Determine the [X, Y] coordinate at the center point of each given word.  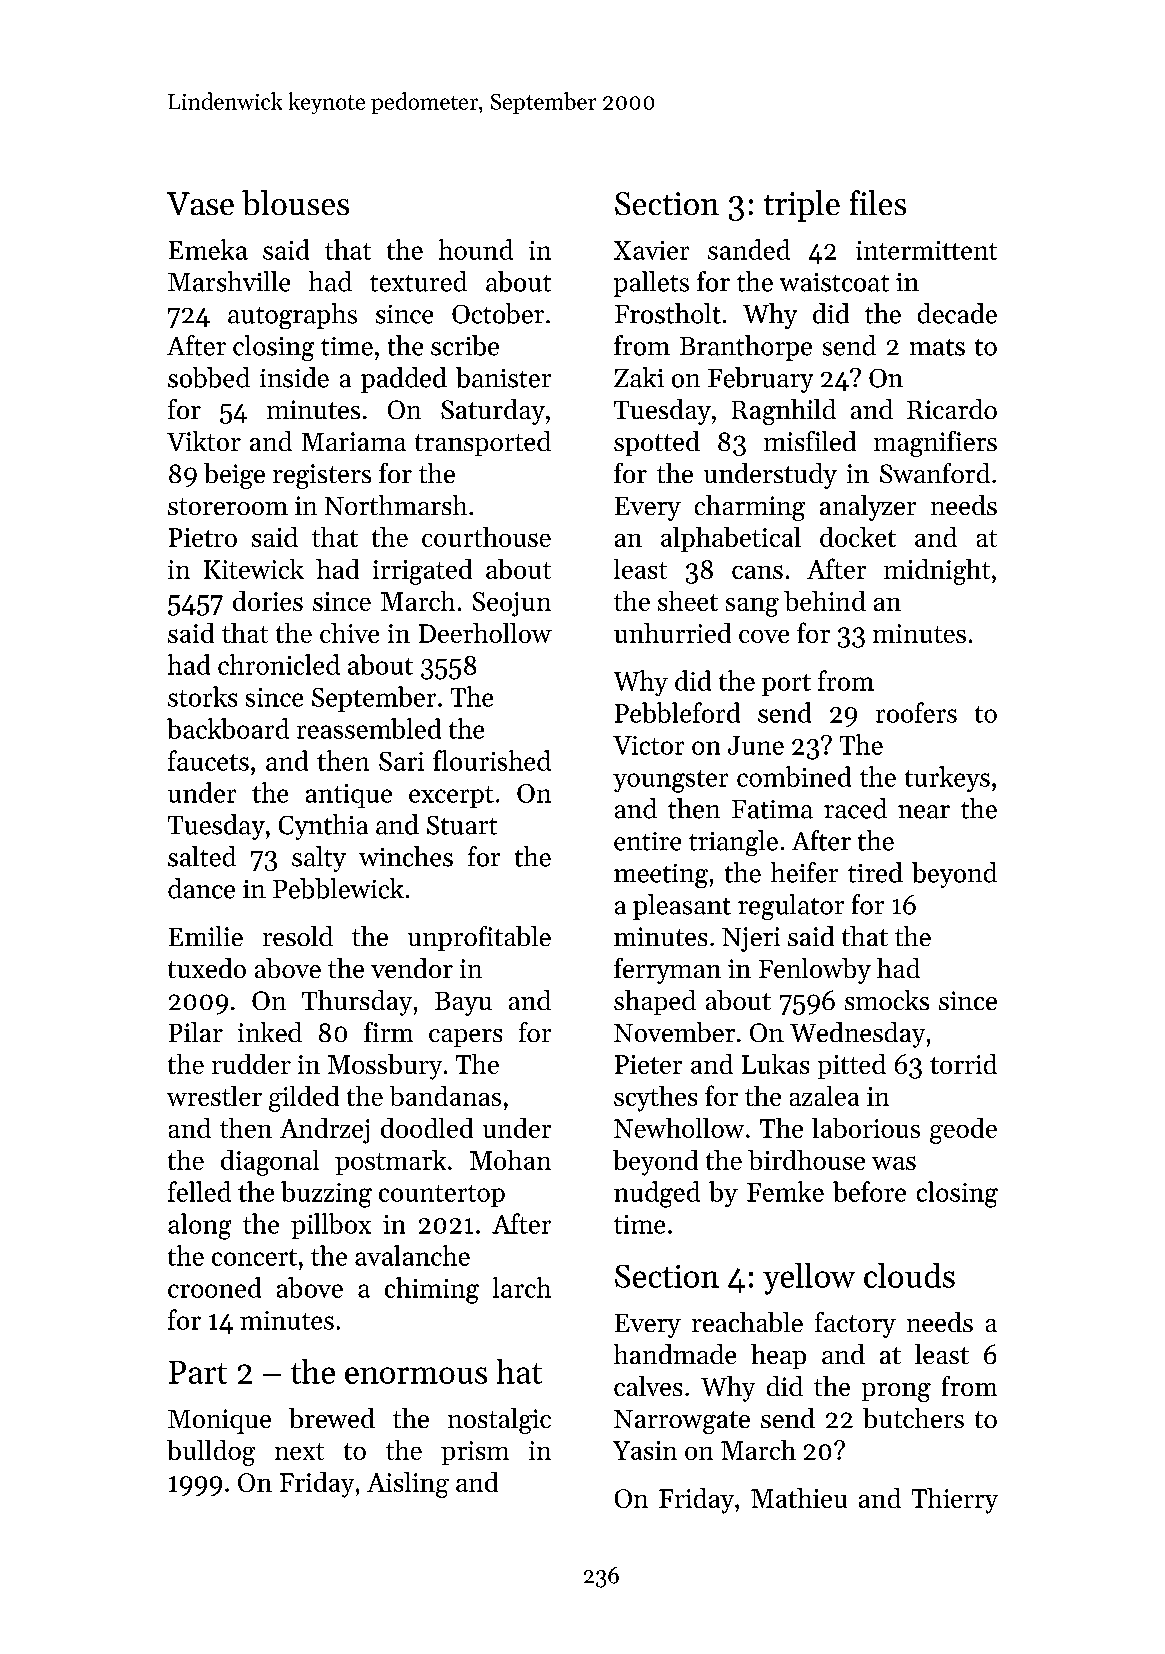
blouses [295, 202]
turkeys [947, 779]
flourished [492, 760]
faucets [208, 760]
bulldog [211, 1453]
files [878, 202]
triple [802, 206]
